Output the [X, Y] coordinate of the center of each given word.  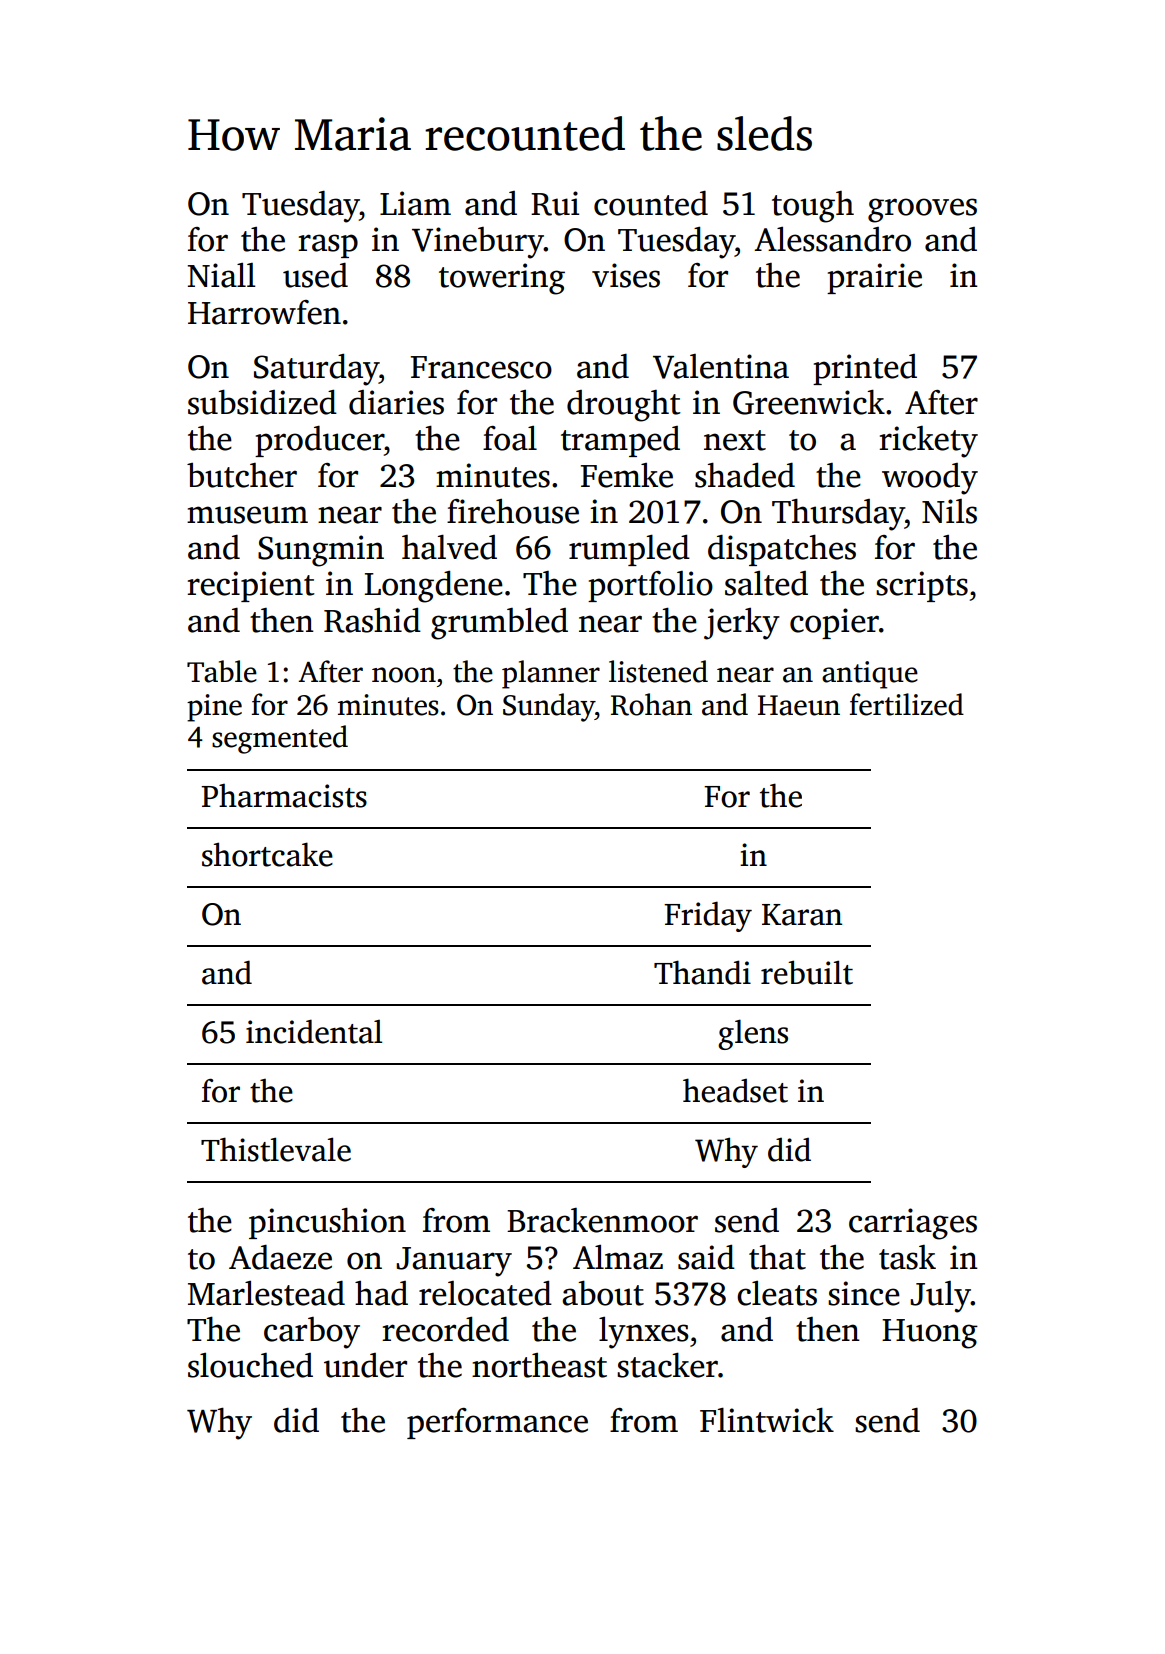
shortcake [267, 854]
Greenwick [809, 402]
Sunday [549, 707]
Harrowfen [264, 312]
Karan [802, 915]
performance [497, 1423]
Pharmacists [284, 796]
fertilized [907, 704]
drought [624, 406]
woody [930, 479]
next [735, 440]
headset [735, 1090]
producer [319, 441]
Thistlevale [276, 1149]
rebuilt [807, 972]
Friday [708, 916]
